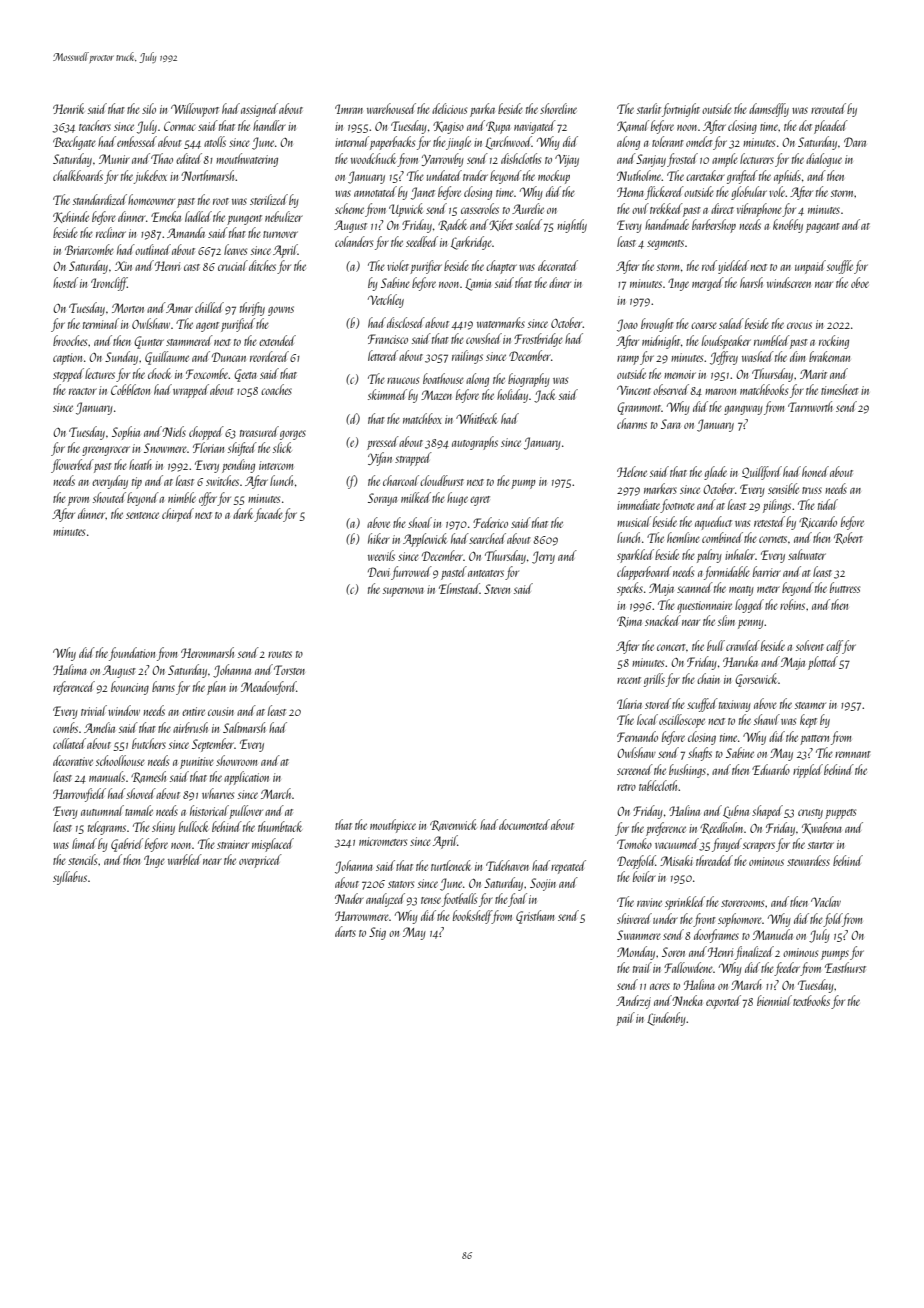 The image size is (924, 1308). What do you see at coordinates (743, 645) in the page?
I see `crawled` at bounding box center [743, 645].
